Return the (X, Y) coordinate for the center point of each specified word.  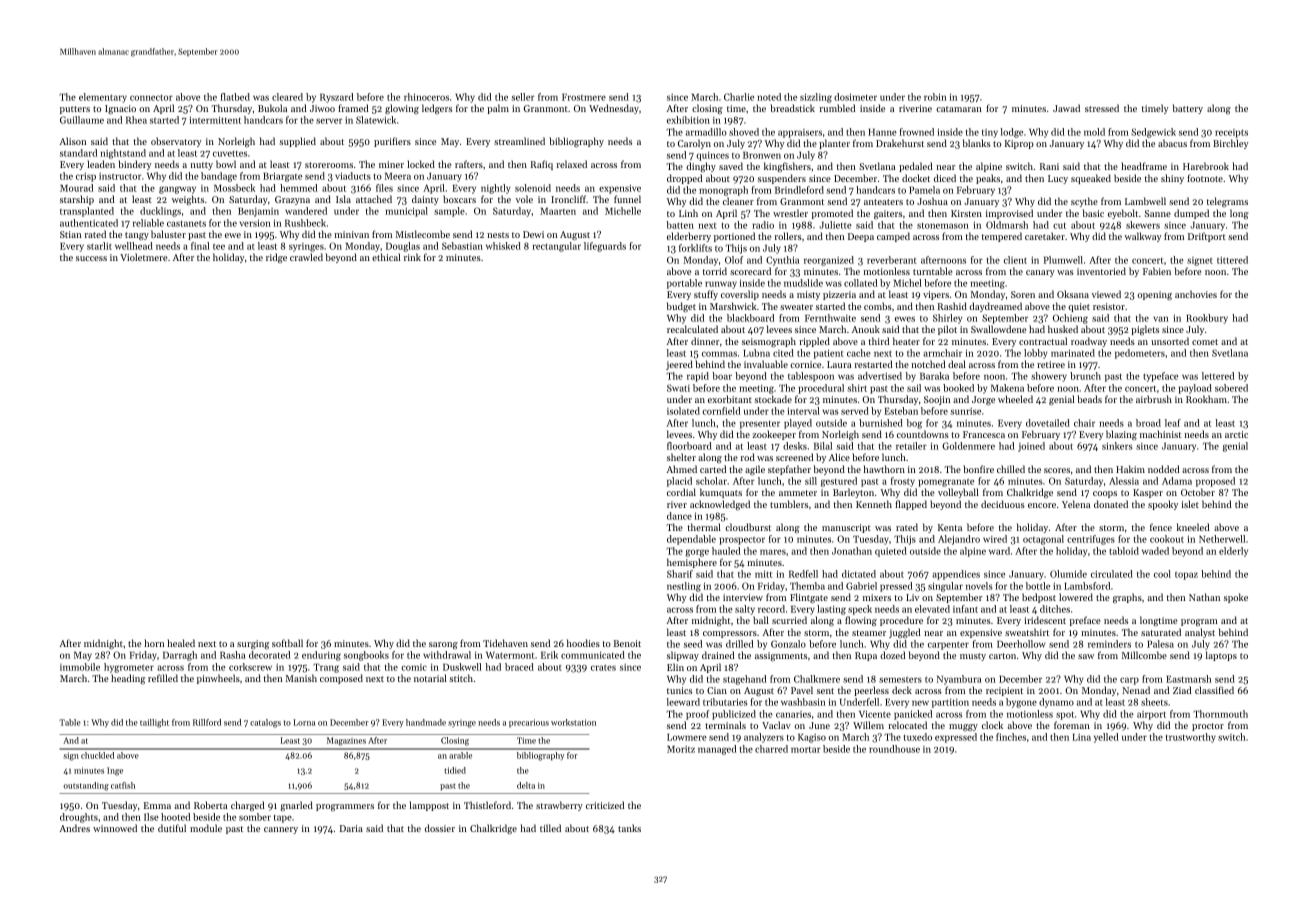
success (91, 258)
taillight (154, 723)
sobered (1231, 388)
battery (1188, 109)
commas (719, 354)
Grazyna (292, 200)
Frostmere (584, 97)
